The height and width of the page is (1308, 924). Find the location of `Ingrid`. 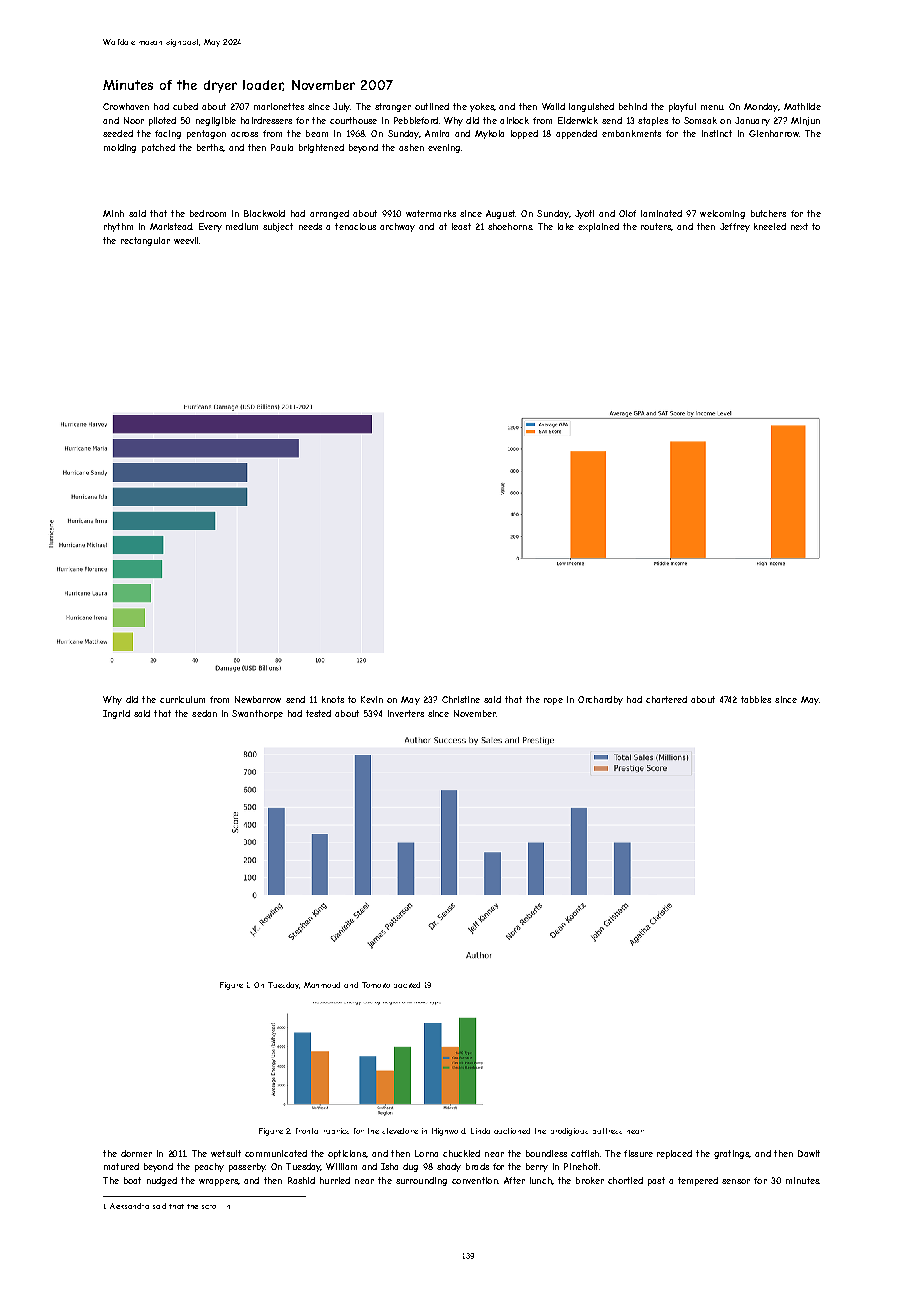

Ingrid is located at coordinates (116, 714).
